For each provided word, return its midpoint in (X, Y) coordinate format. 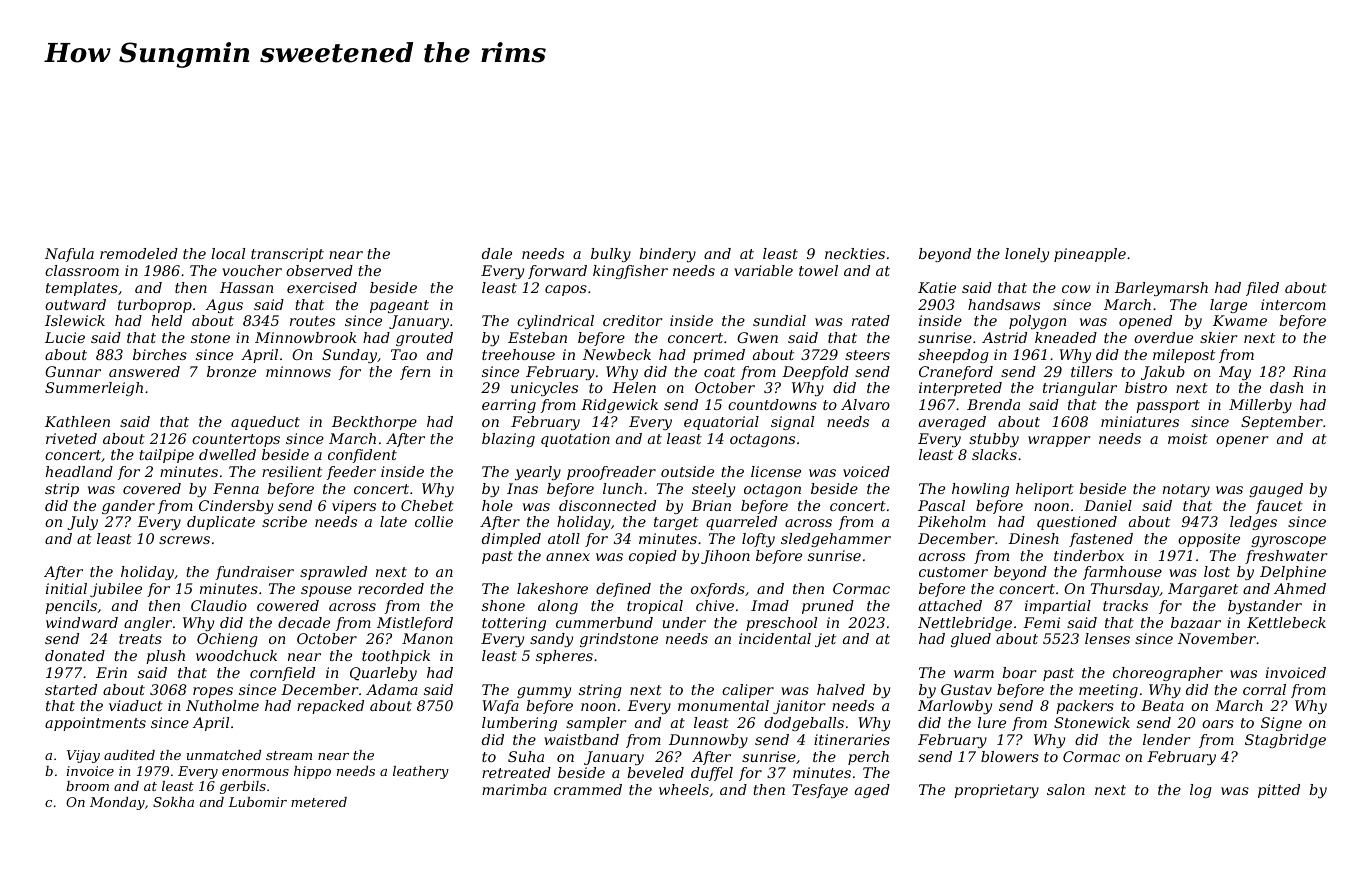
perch (868, 758)
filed (1262, 289)
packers (1085, 707)
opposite (1209, 540)
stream (289, 755)
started (71, 689)
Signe (1281, 724)
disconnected (607, 505)
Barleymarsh (1161, 289)
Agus (224, 306)
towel (818, 270)
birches (160, 354)
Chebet (427, 505)
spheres (564, 657)
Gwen (757, 337)
